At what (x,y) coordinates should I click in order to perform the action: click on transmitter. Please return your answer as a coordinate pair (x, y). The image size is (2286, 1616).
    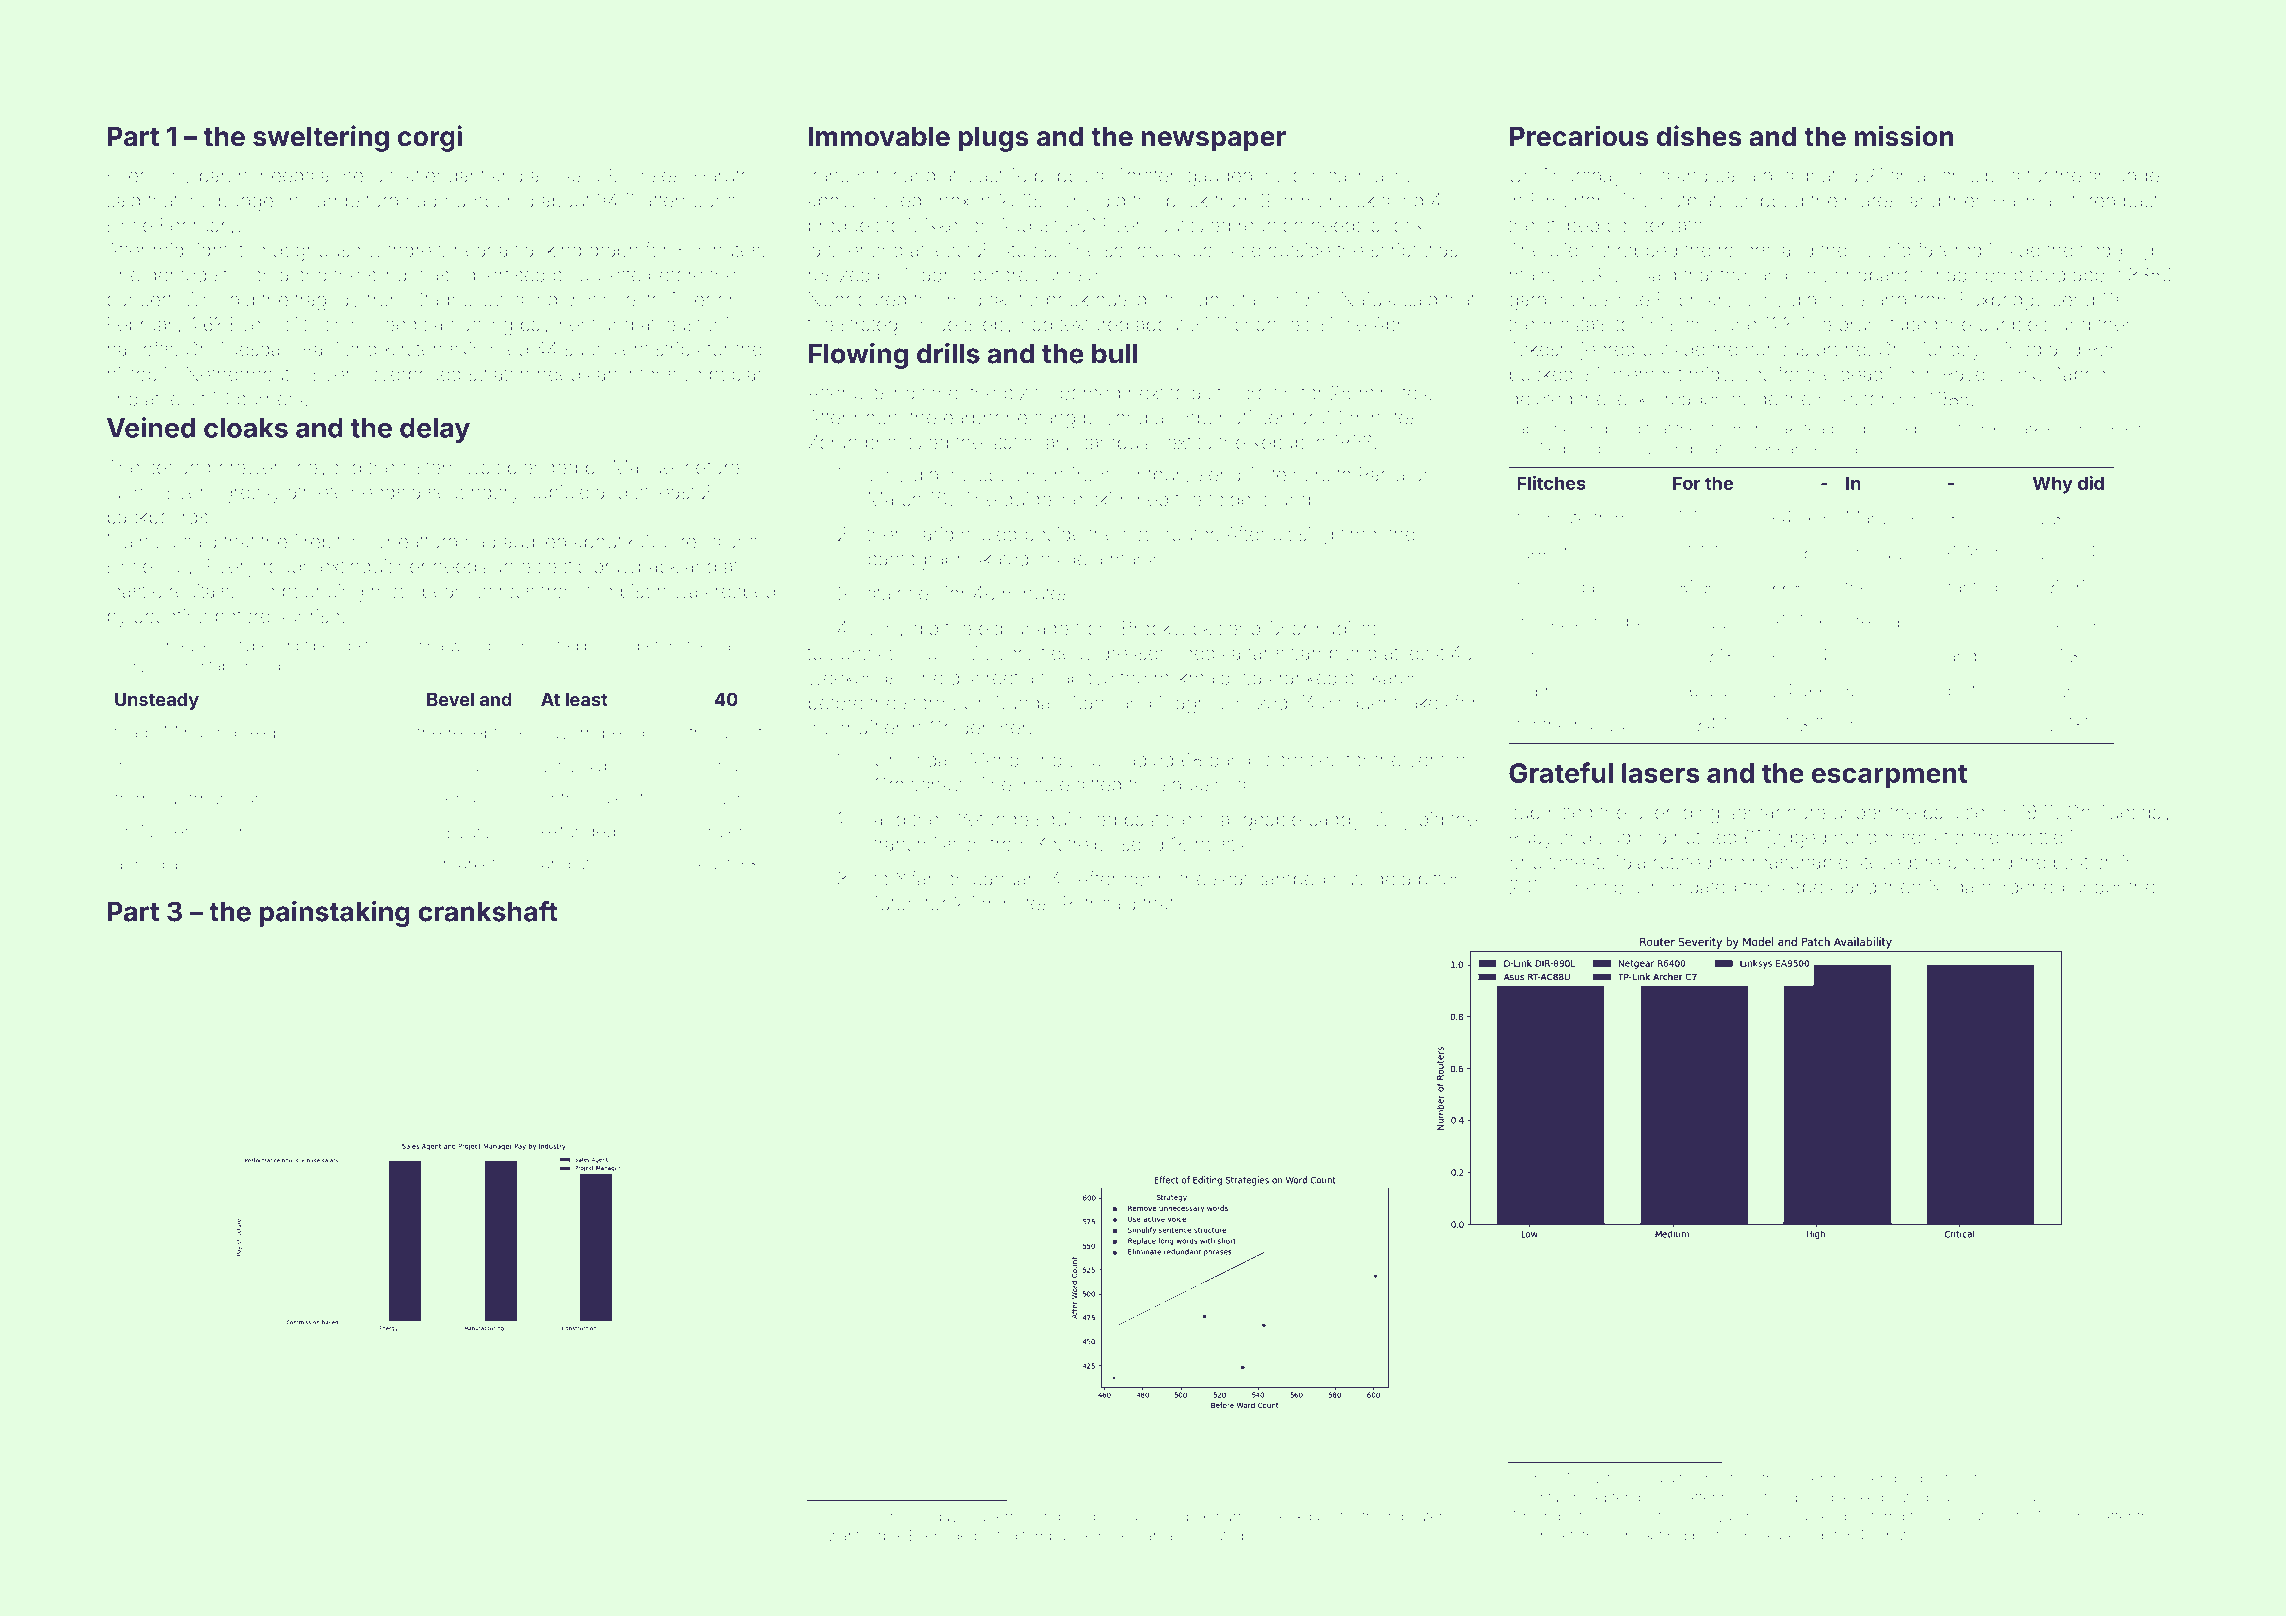
    Looking at the image, I should click on (852, 175).
